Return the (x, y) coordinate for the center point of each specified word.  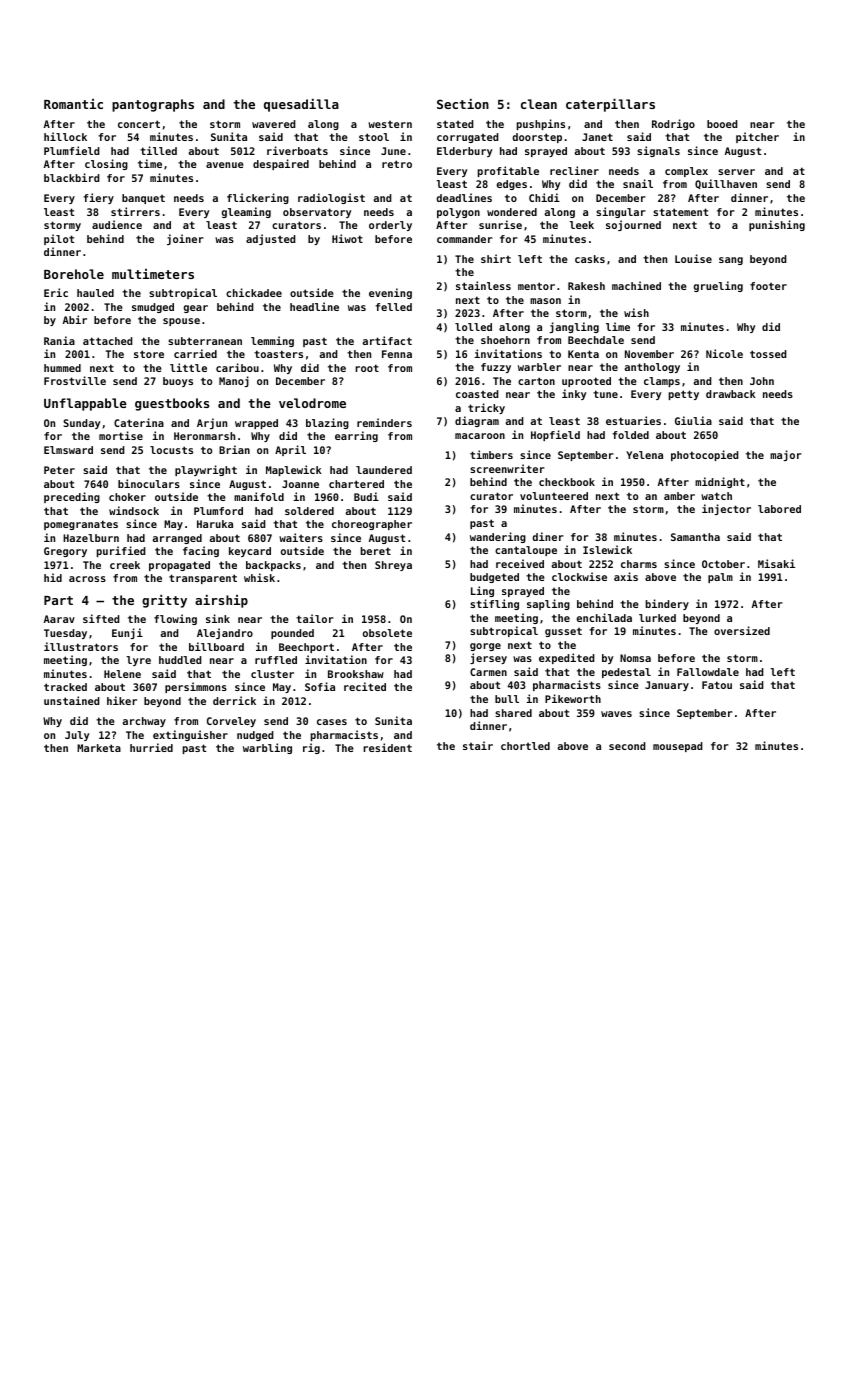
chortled (525, 746)
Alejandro (225, 633)
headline (314, 306)
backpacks (273, 566)
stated (455, 124)
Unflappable (85, 404)
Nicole (724, 353)
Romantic (73, 104)
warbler (539, 367)
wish (636, 312)
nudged (255, 736)
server (736, 172)
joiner (185, 239)
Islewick (607, 549)
